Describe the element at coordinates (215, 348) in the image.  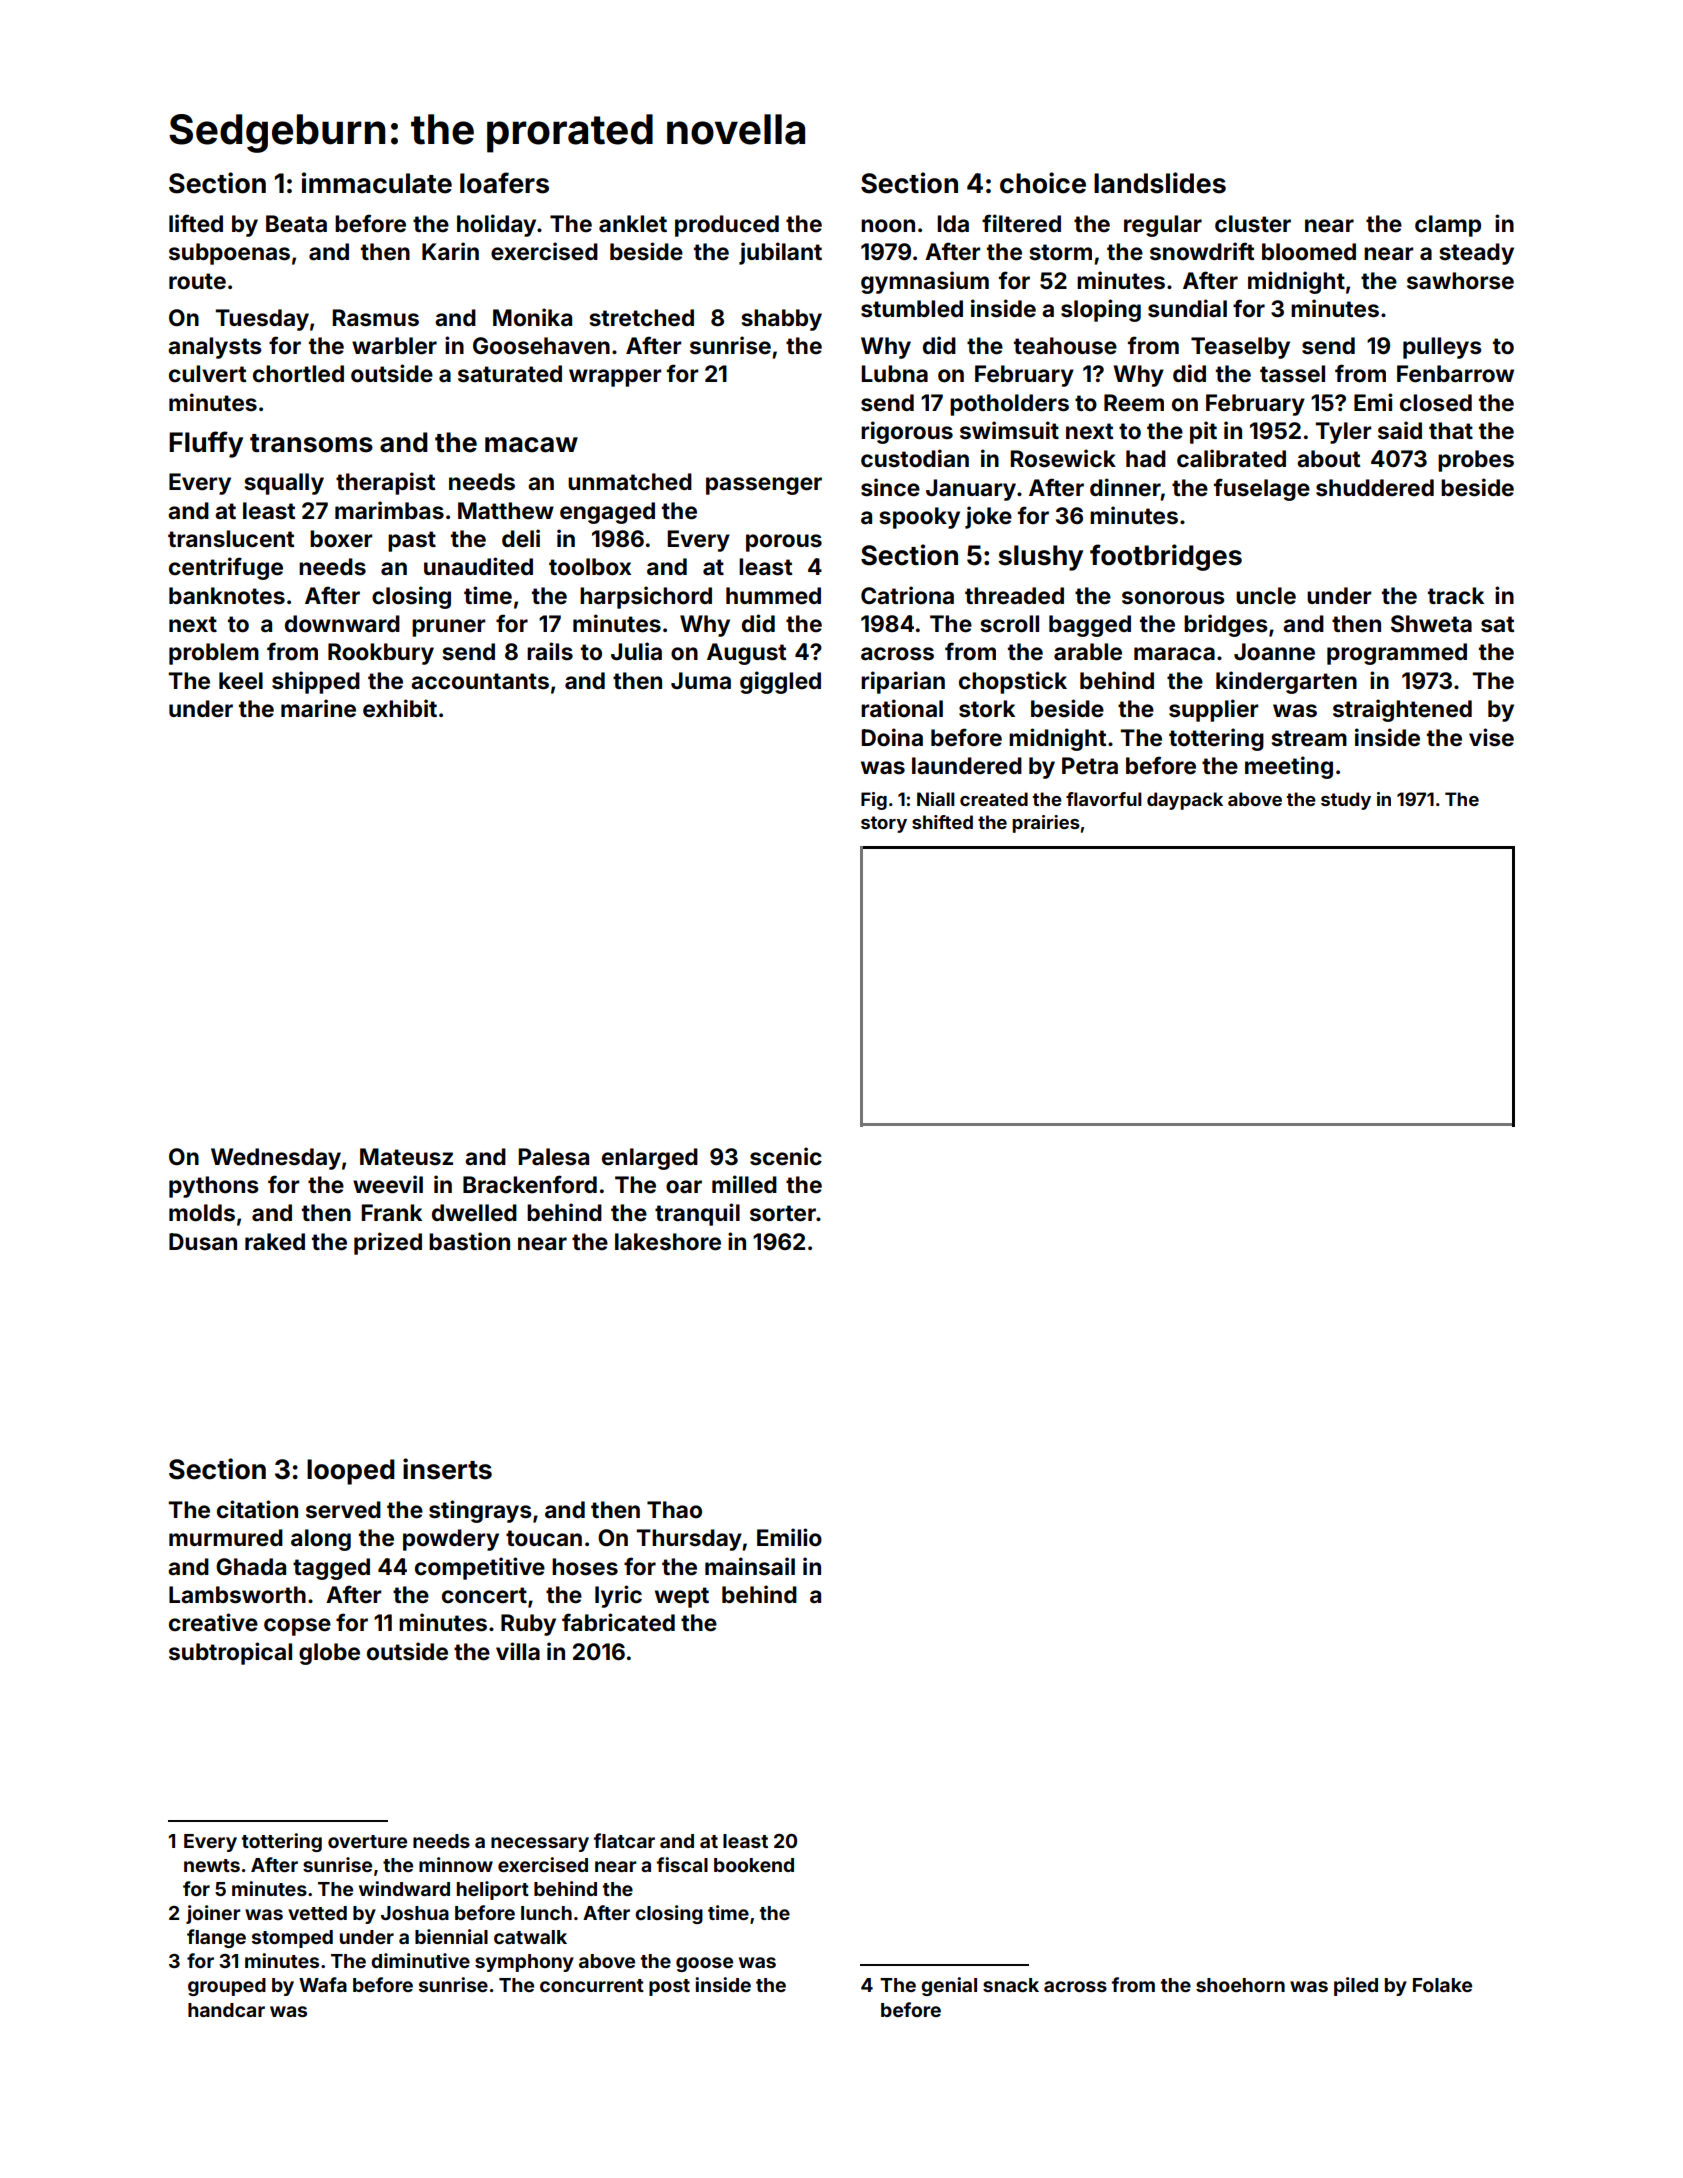
I see `analysts` at that location.
